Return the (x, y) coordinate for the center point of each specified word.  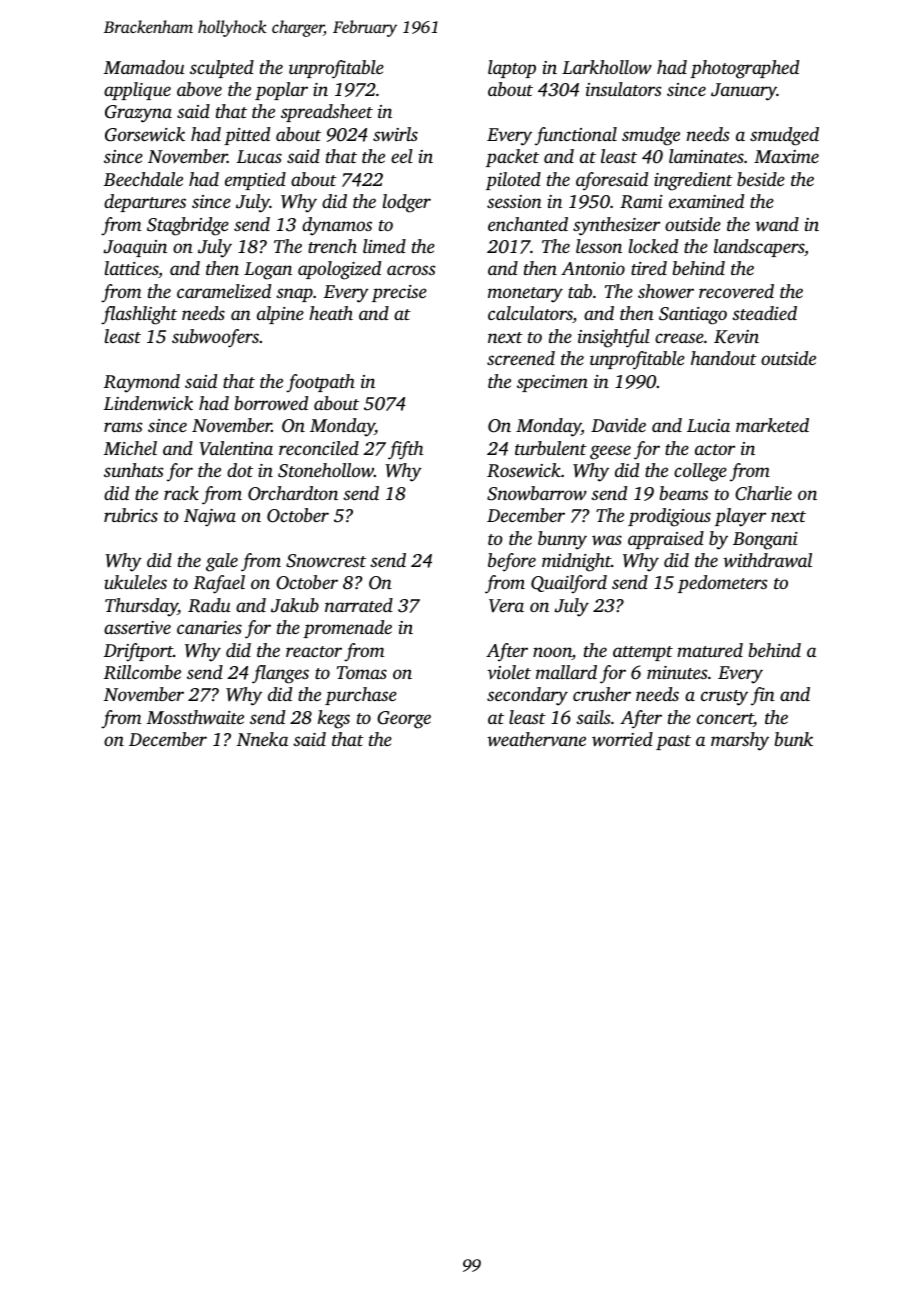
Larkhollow (607, 67)
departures (145, 203)
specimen (552, 383)
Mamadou (144, 67)
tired (649, 268)
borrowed (271, 403)
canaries (209, 627)
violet (509, 672)
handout (724, 358)
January (744, 92)
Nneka (262, 739)
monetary (525, 295)
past (673, 742)
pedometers (722, 584)
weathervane (536, 739)
